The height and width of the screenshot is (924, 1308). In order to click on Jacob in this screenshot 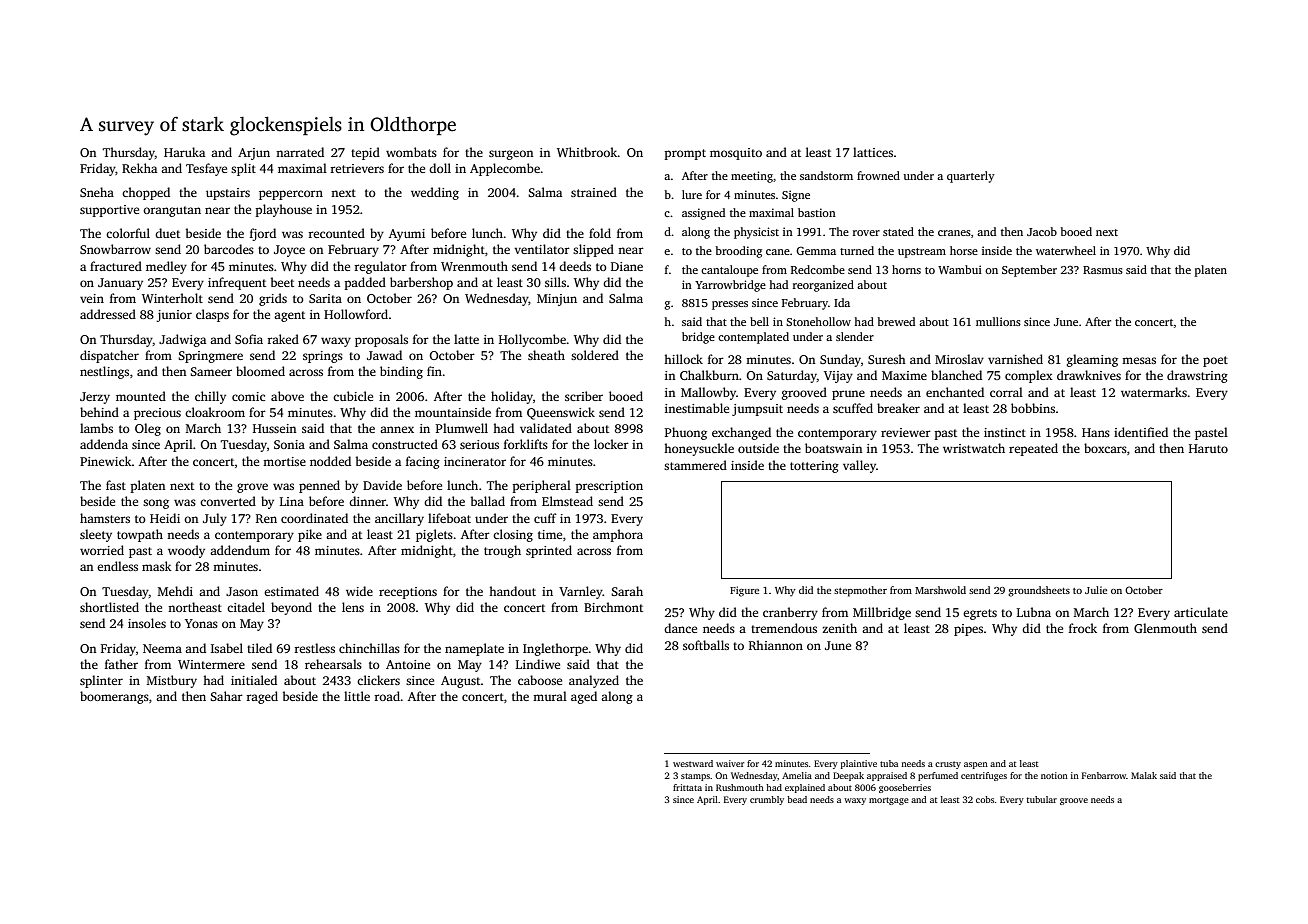, I will do `click(1042, 231)`.
